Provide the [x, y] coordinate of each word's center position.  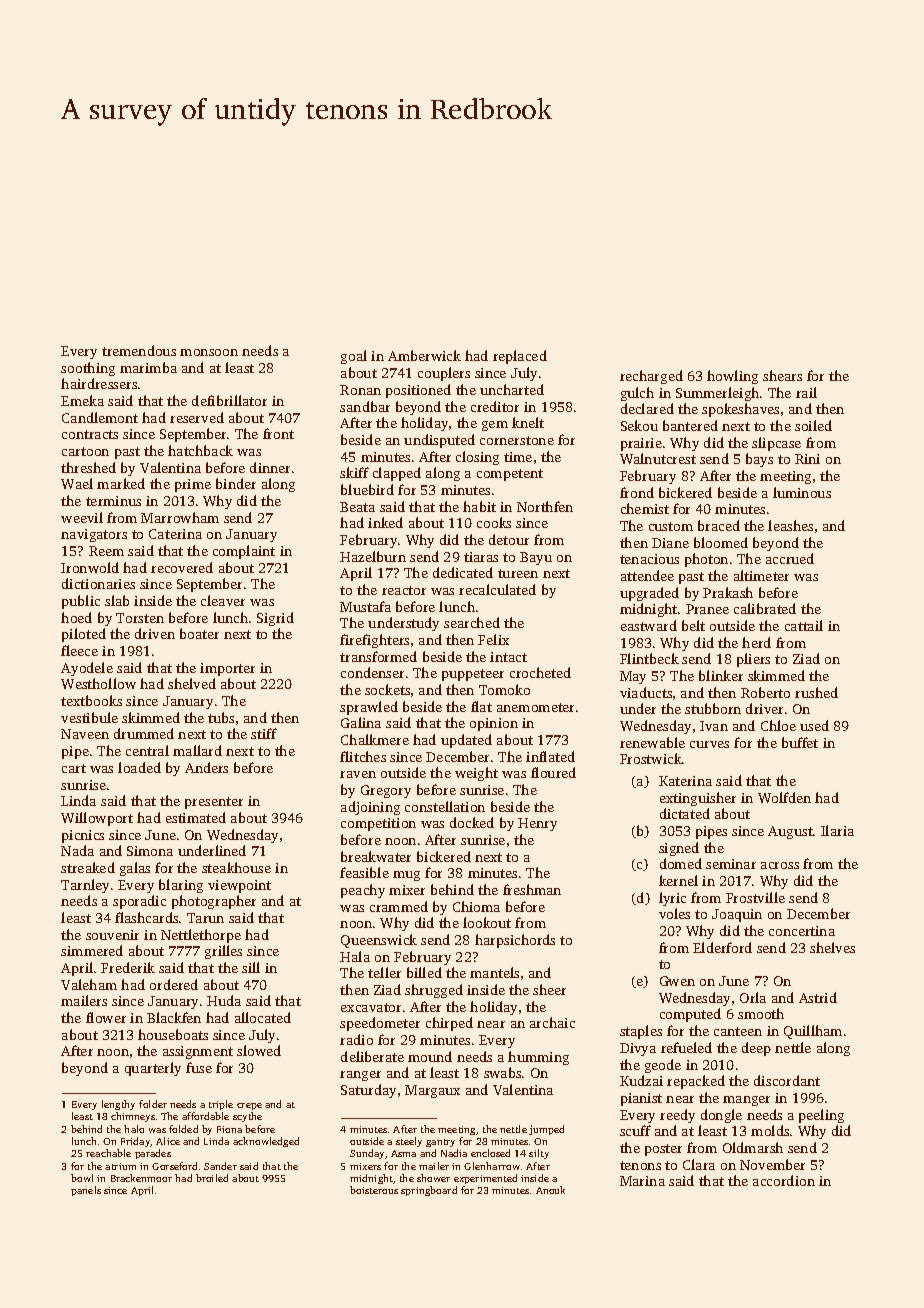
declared [647, 408]
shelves [832, 947]
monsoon [209, 352]
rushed [816, 692]
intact [508, 657]
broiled [212, 1178]
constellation [445, 806]
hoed [76, 617]
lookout [487, 922]
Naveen [85, 734]
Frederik [128, 967]
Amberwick [424, 355]
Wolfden [784, 797]
